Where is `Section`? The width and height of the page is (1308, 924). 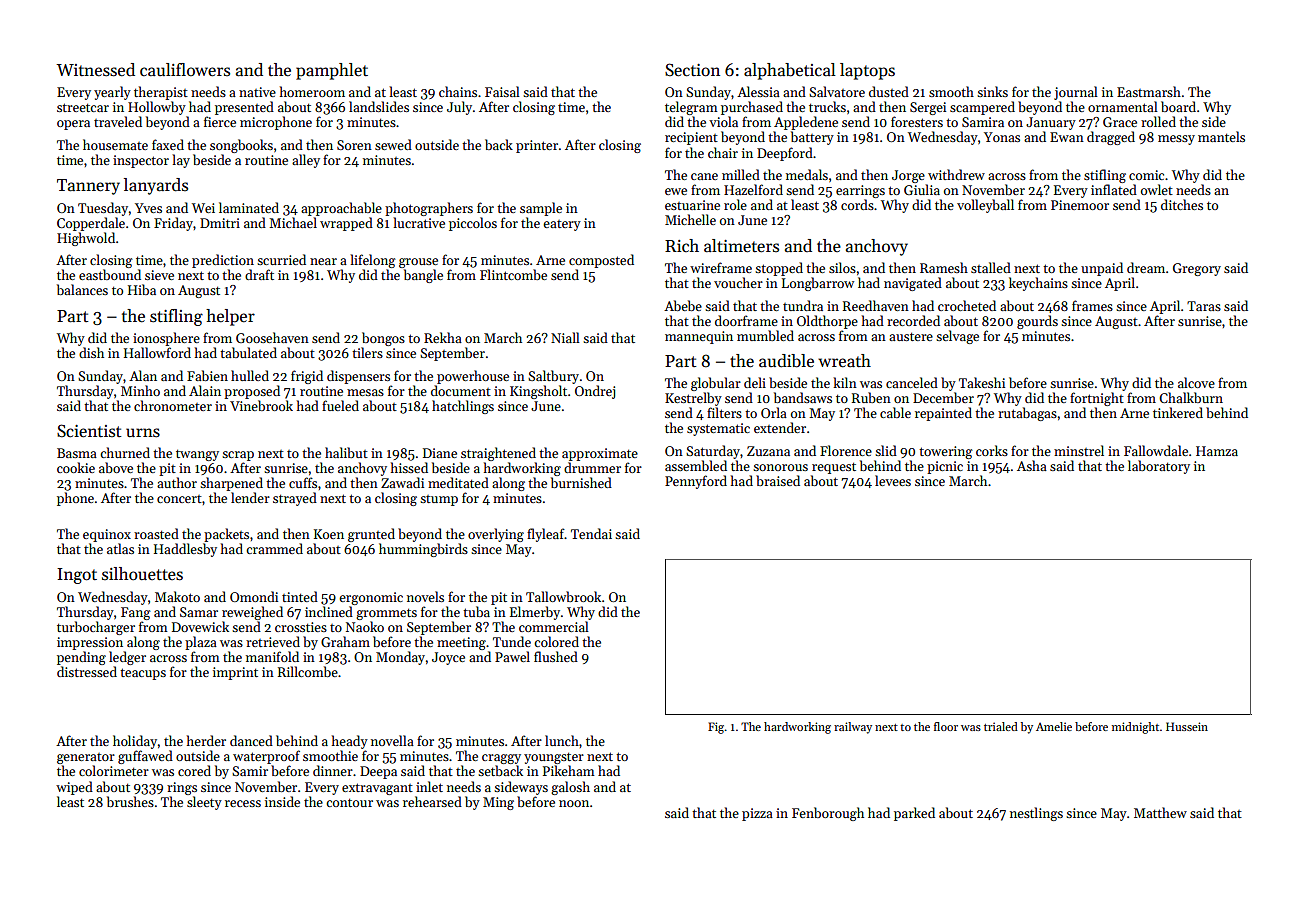
Section is located at coordinates (692, 70).
